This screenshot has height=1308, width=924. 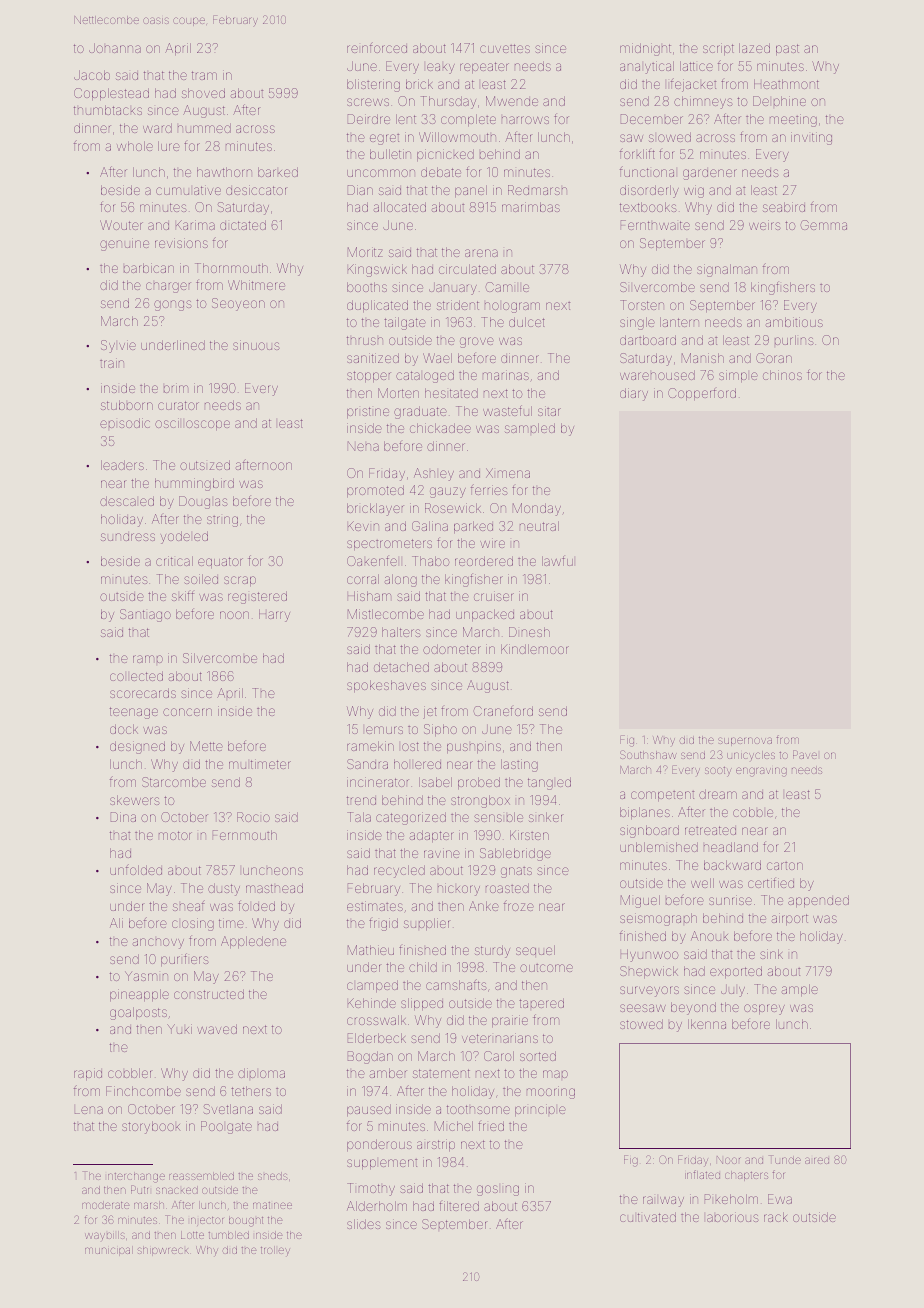 I want to click on cultivated, so click(x=648, y=1217).
